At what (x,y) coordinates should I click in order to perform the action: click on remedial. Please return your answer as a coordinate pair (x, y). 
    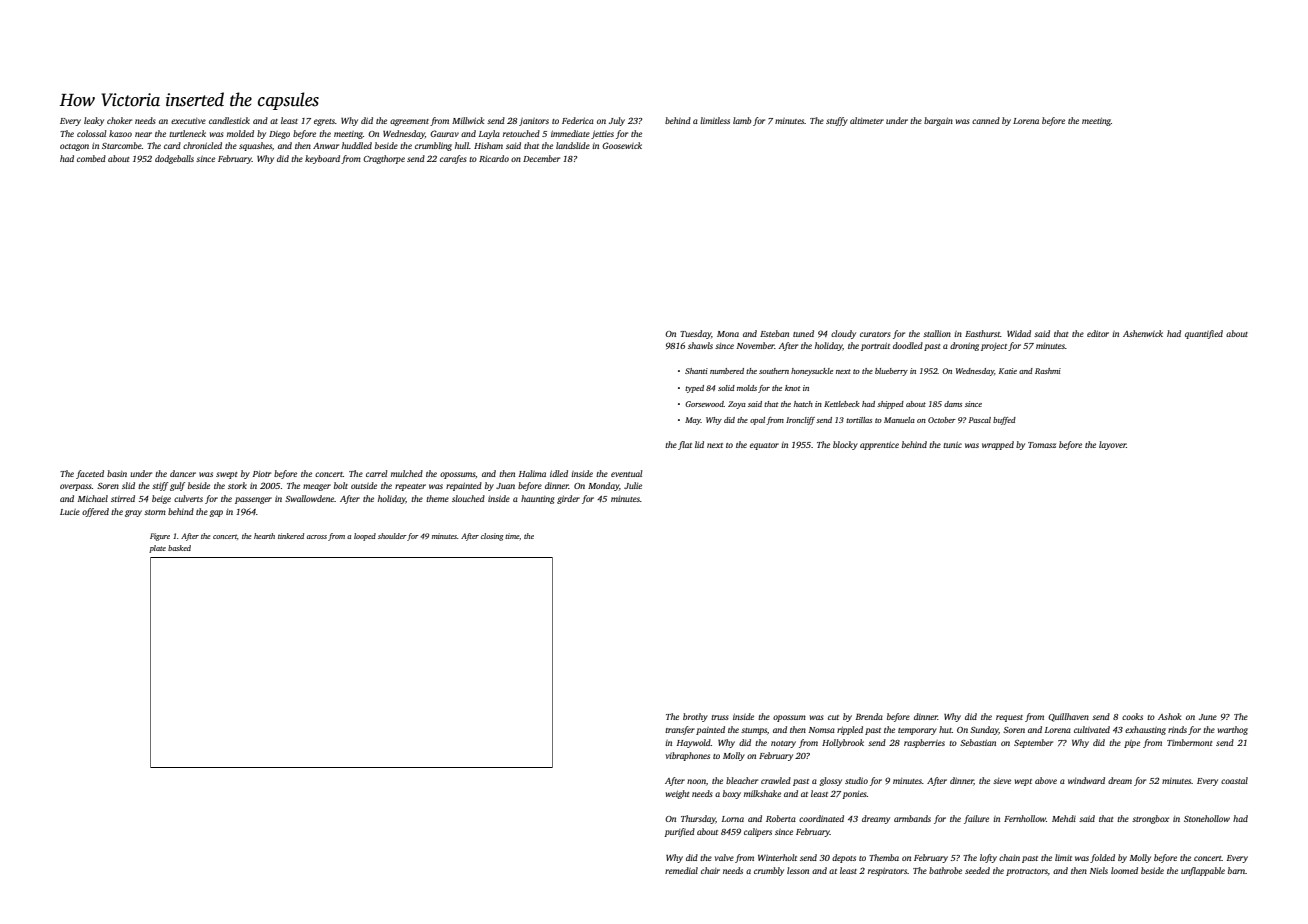
    Looking at the image, I should click on (681, 870).
